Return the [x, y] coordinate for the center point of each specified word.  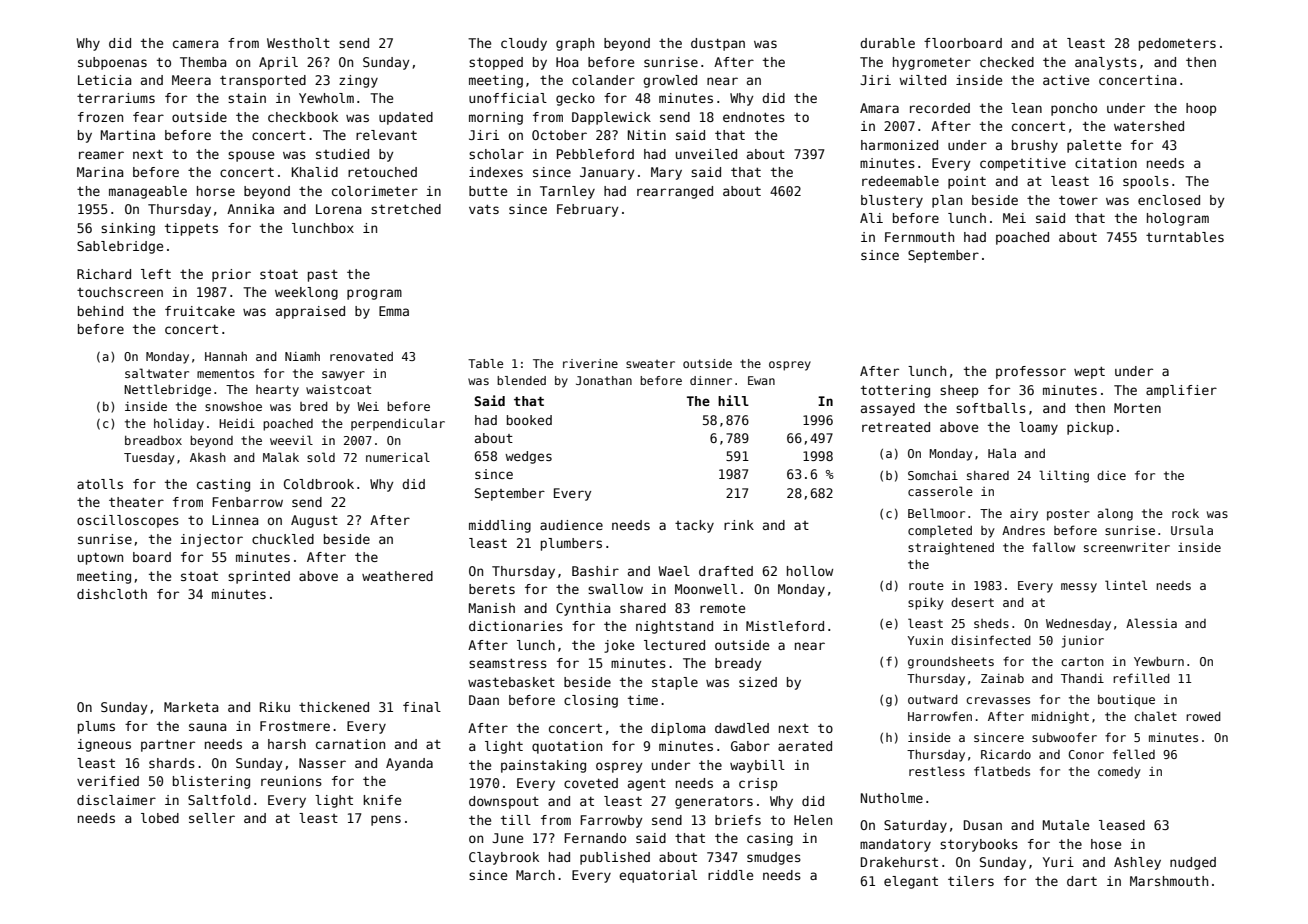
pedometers [1177, 44]
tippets [191, 229]
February [587, 210]
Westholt [298, 43]
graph [575, 44]
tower [1078, 200]
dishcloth [112, 594]
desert [972, 602]
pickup [1090, 428]
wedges [528, 457]
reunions [291, 781]
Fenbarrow [247, 502]
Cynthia [583, 609]
